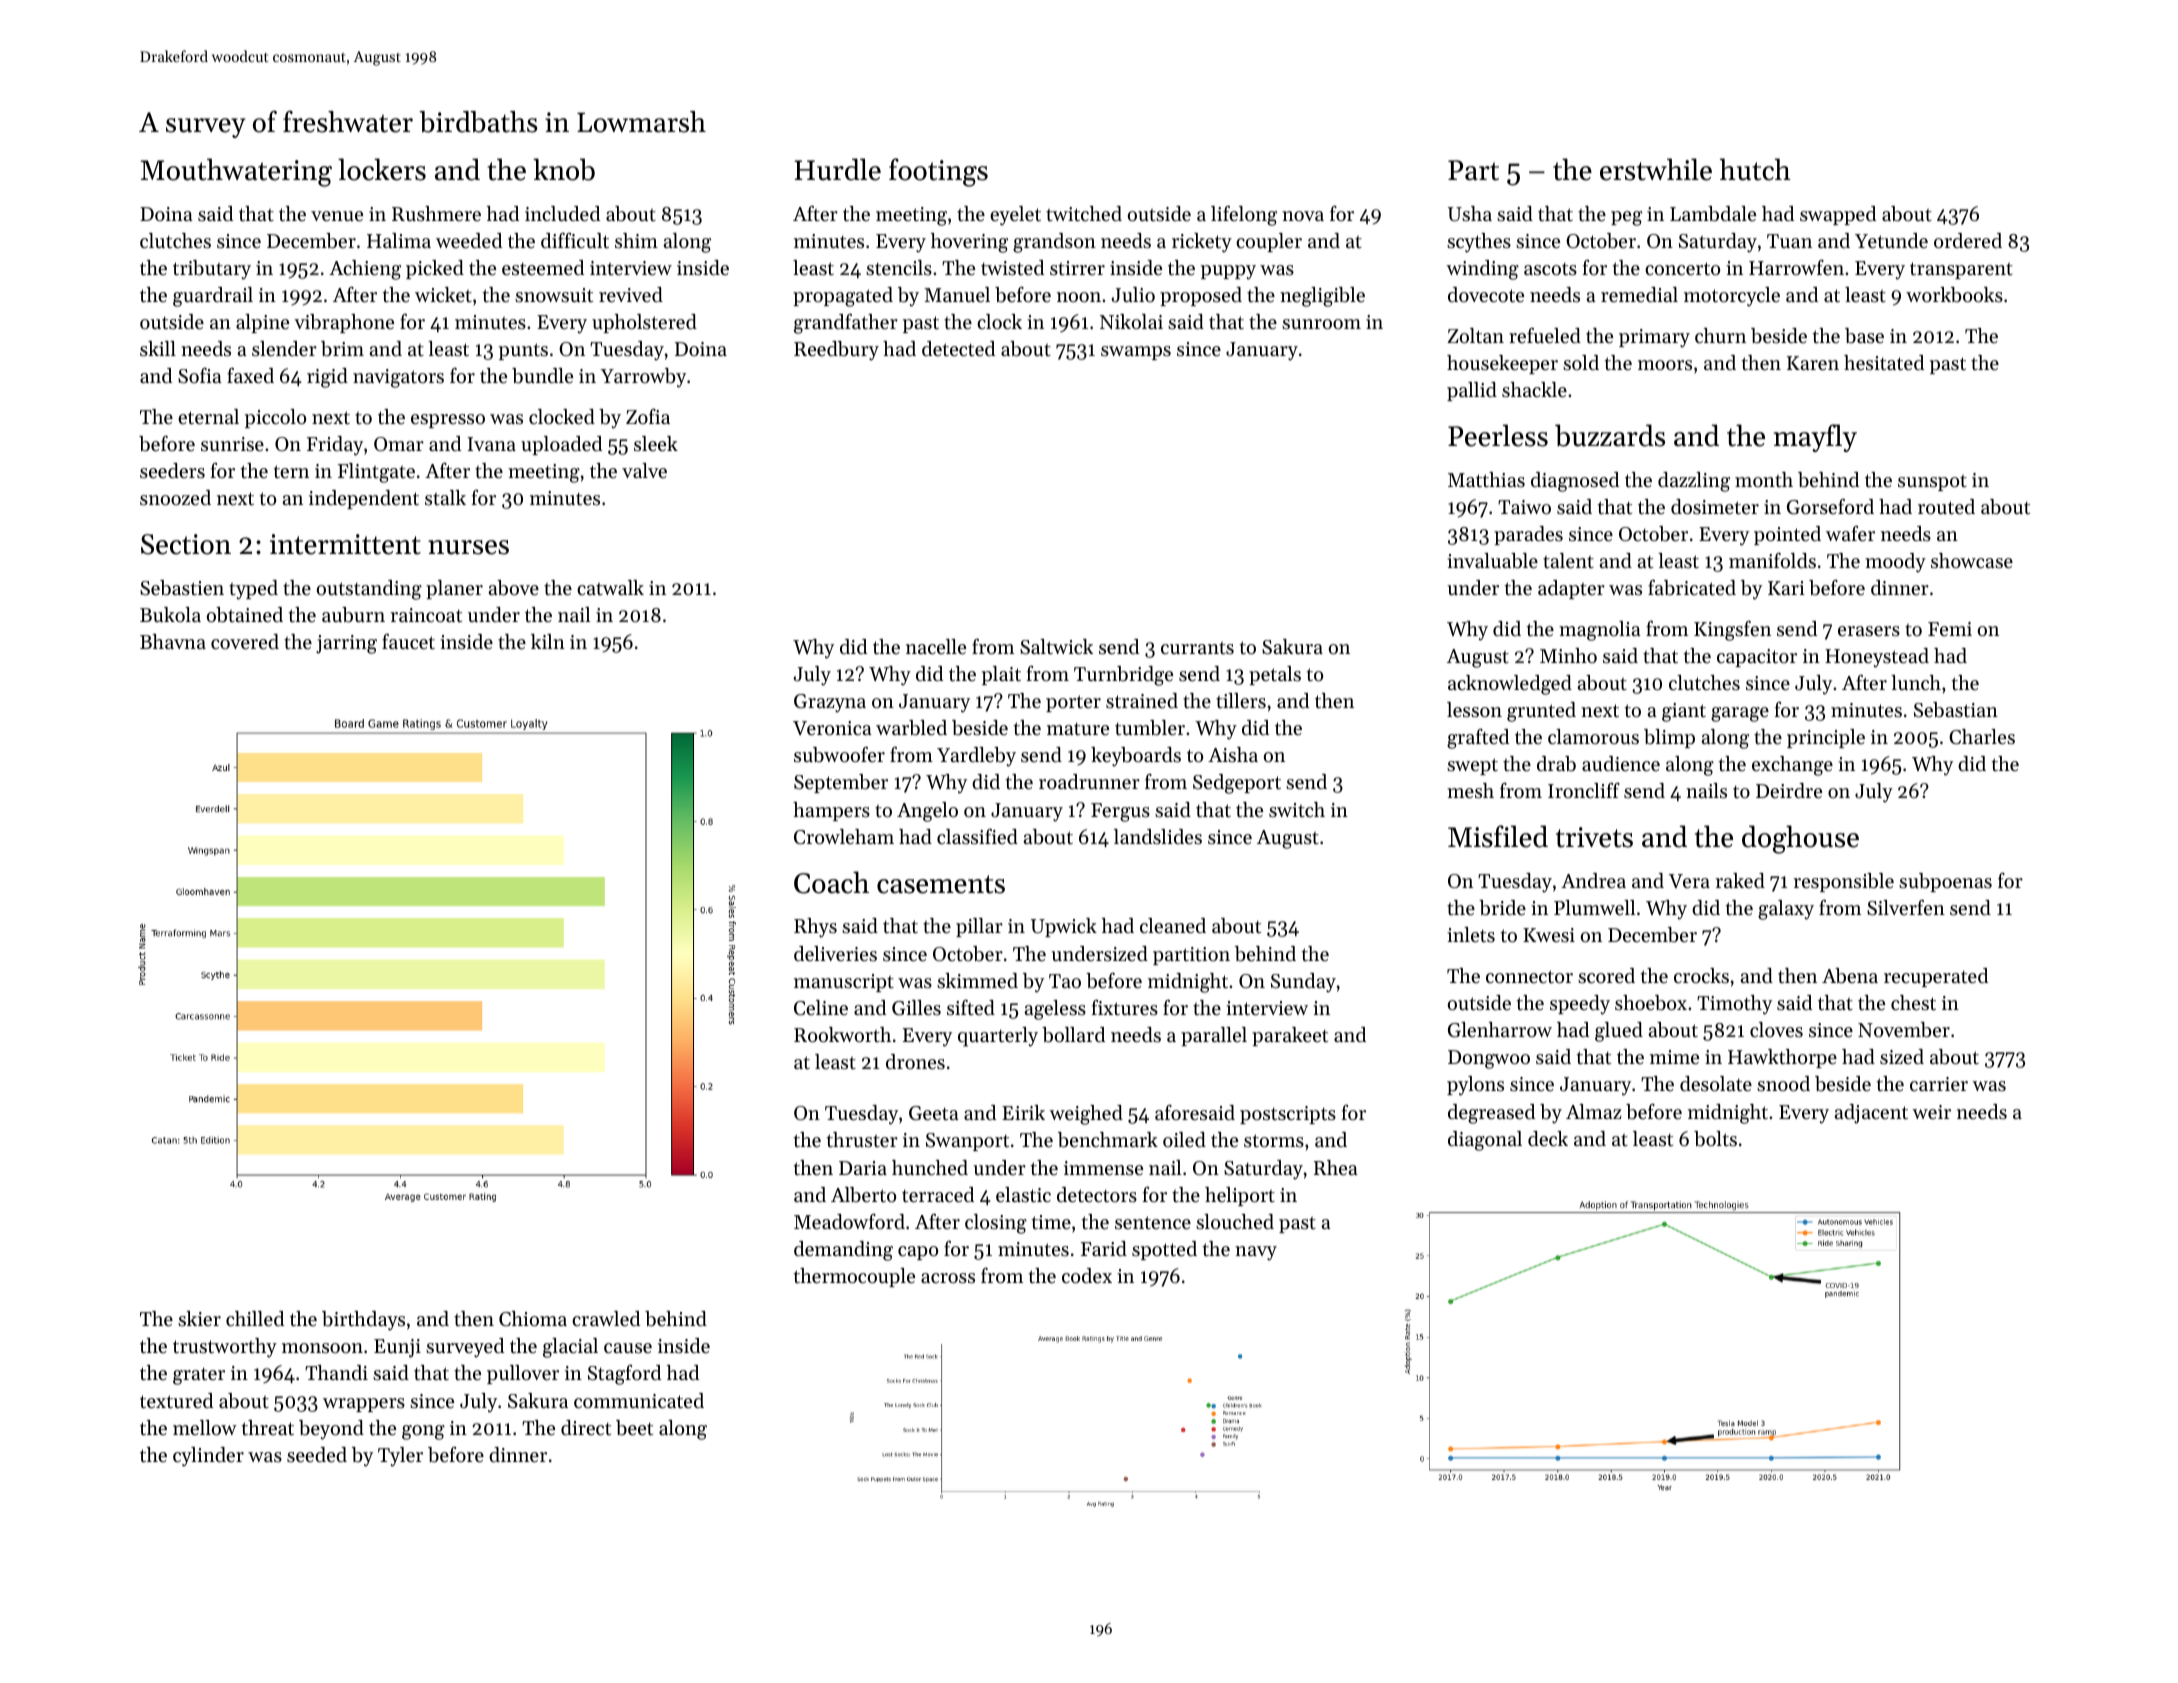  I want to click on manuscript, so click(844, 983).
